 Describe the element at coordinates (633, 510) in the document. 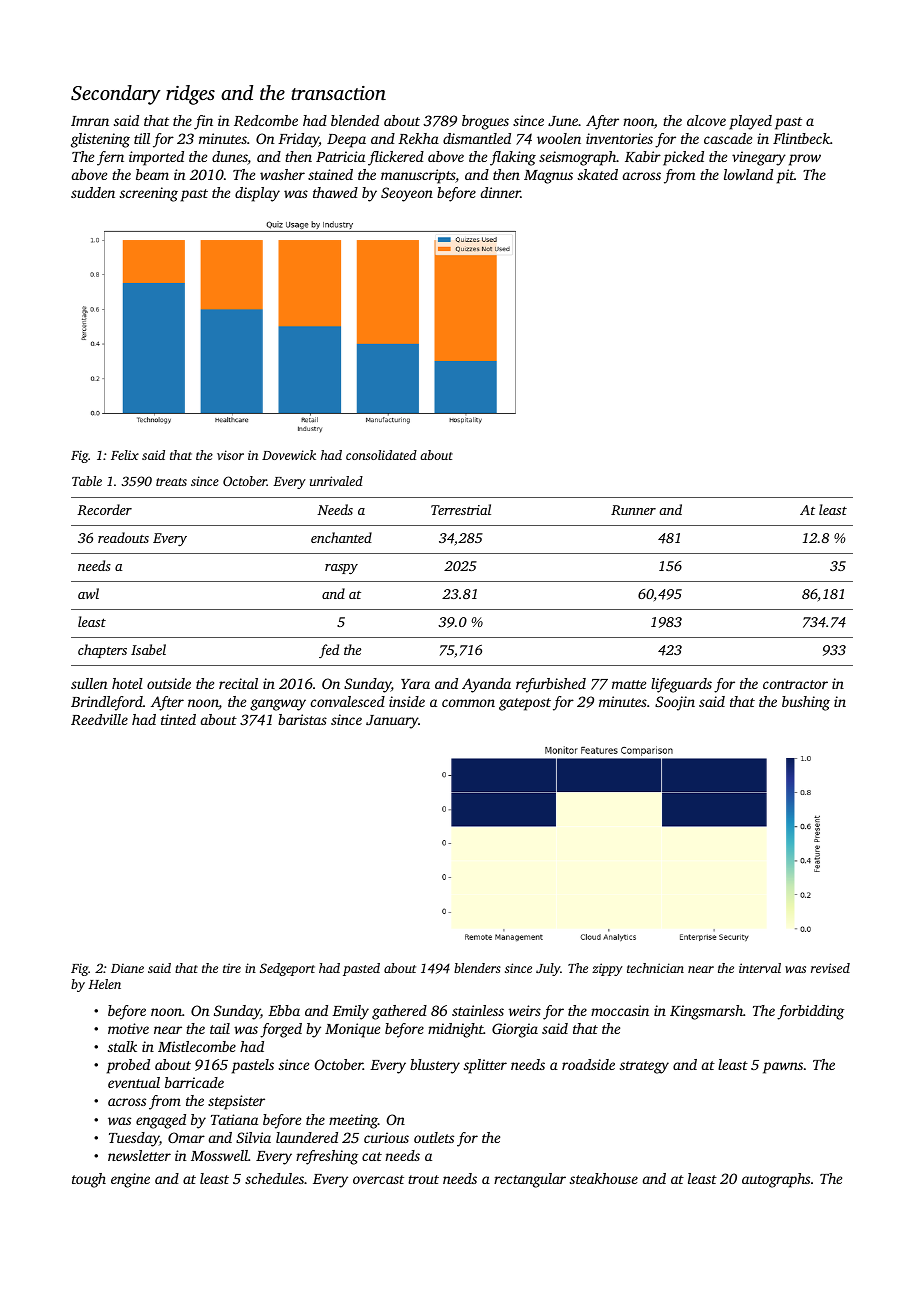

I see `Runner` at that location.
